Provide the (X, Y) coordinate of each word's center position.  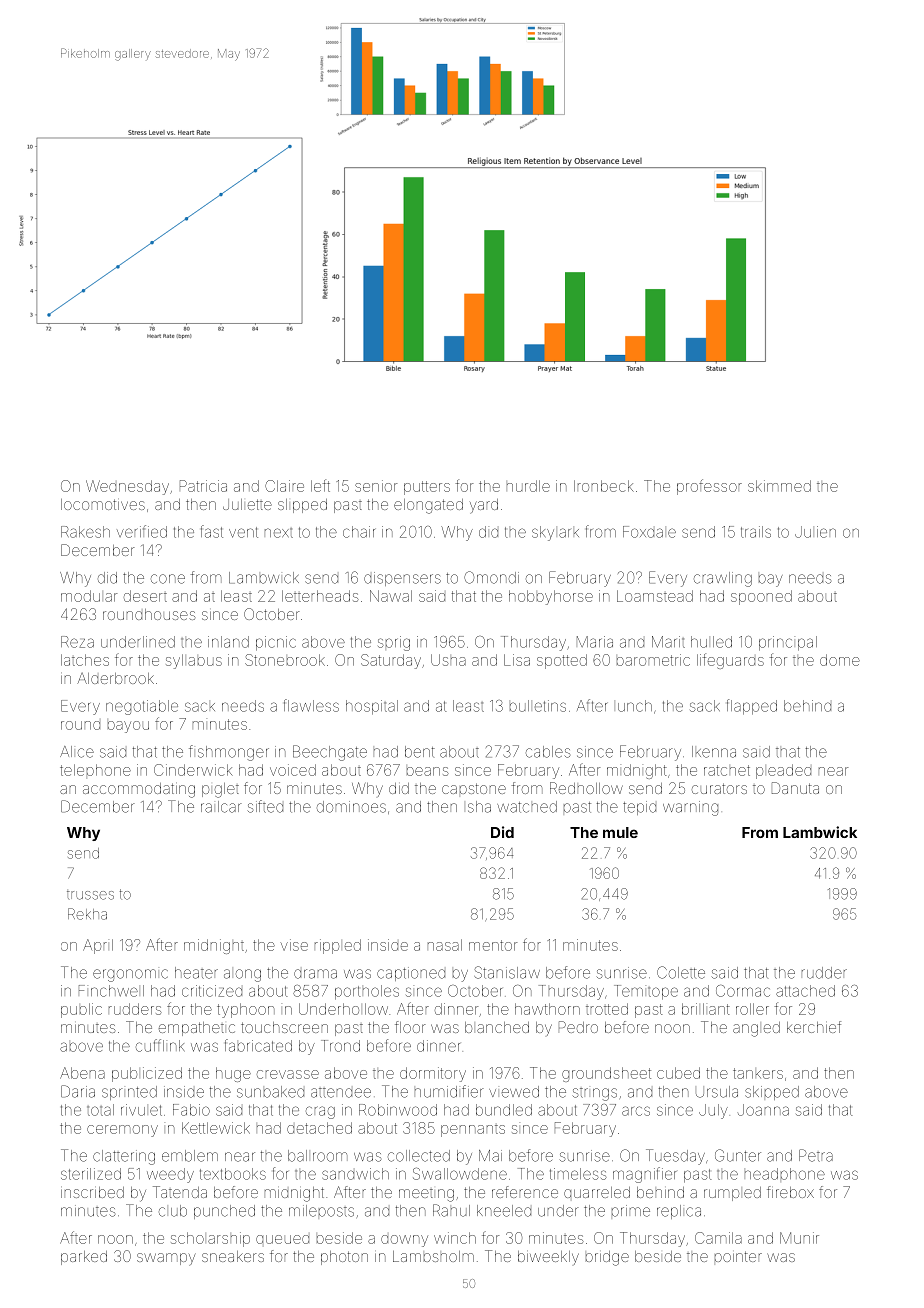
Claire (284, 486)
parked (84, 1258)
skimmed (779, 486)
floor (410, 1027)
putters (427, 488)
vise (294, 945)
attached (805, 991)
